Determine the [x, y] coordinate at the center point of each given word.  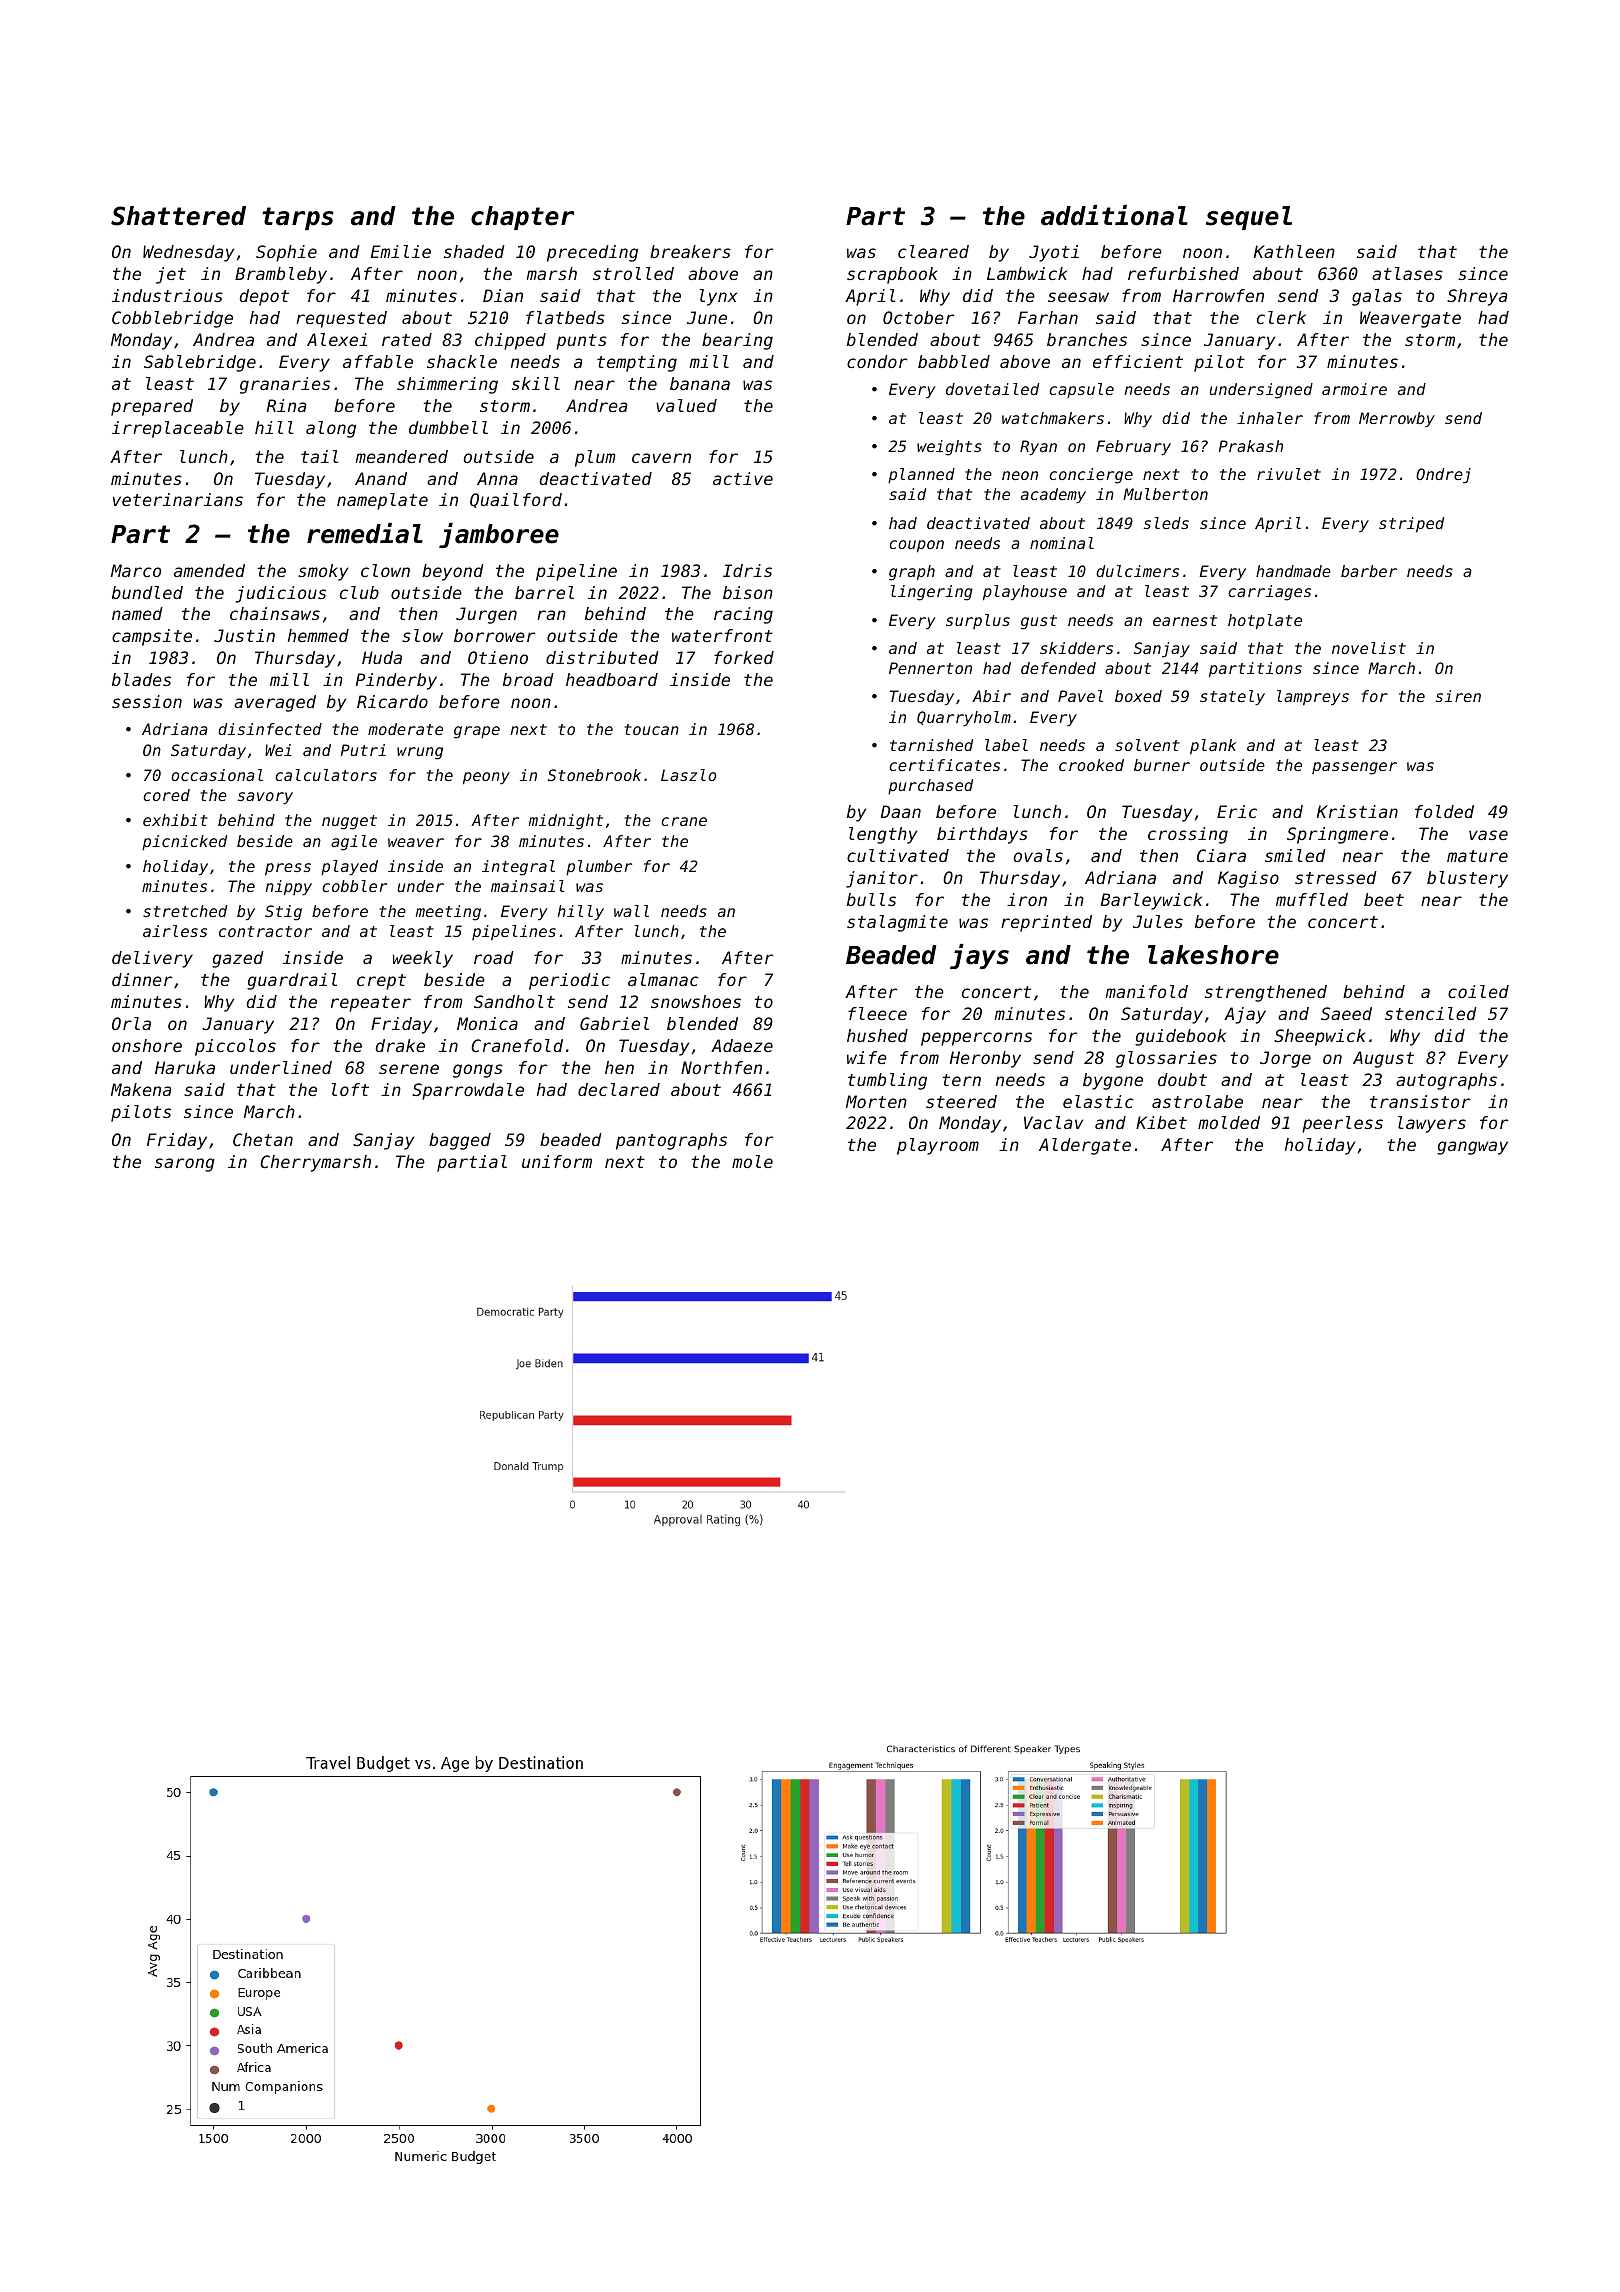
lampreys [1313, 698]
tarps [298, 218]
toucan [652, 729]
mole [752, 1161]
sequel [1249, 218]
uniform [557, 1161]
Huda [382, 657]
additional [1114, 215]
